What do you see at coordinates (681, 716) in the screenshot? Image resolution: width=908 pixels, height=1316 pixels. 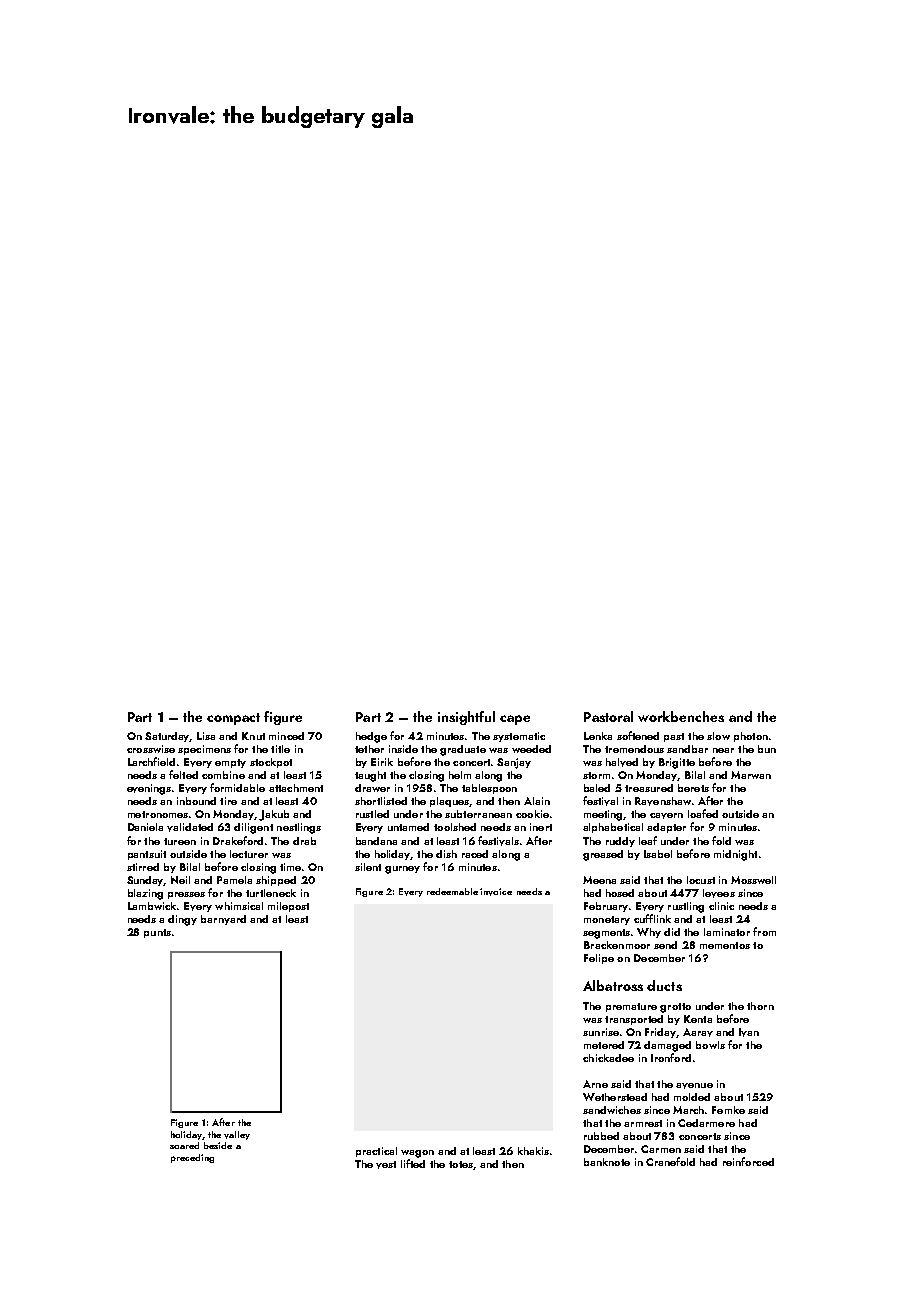 I see `workbenches` at bounding box center [681, 716].
